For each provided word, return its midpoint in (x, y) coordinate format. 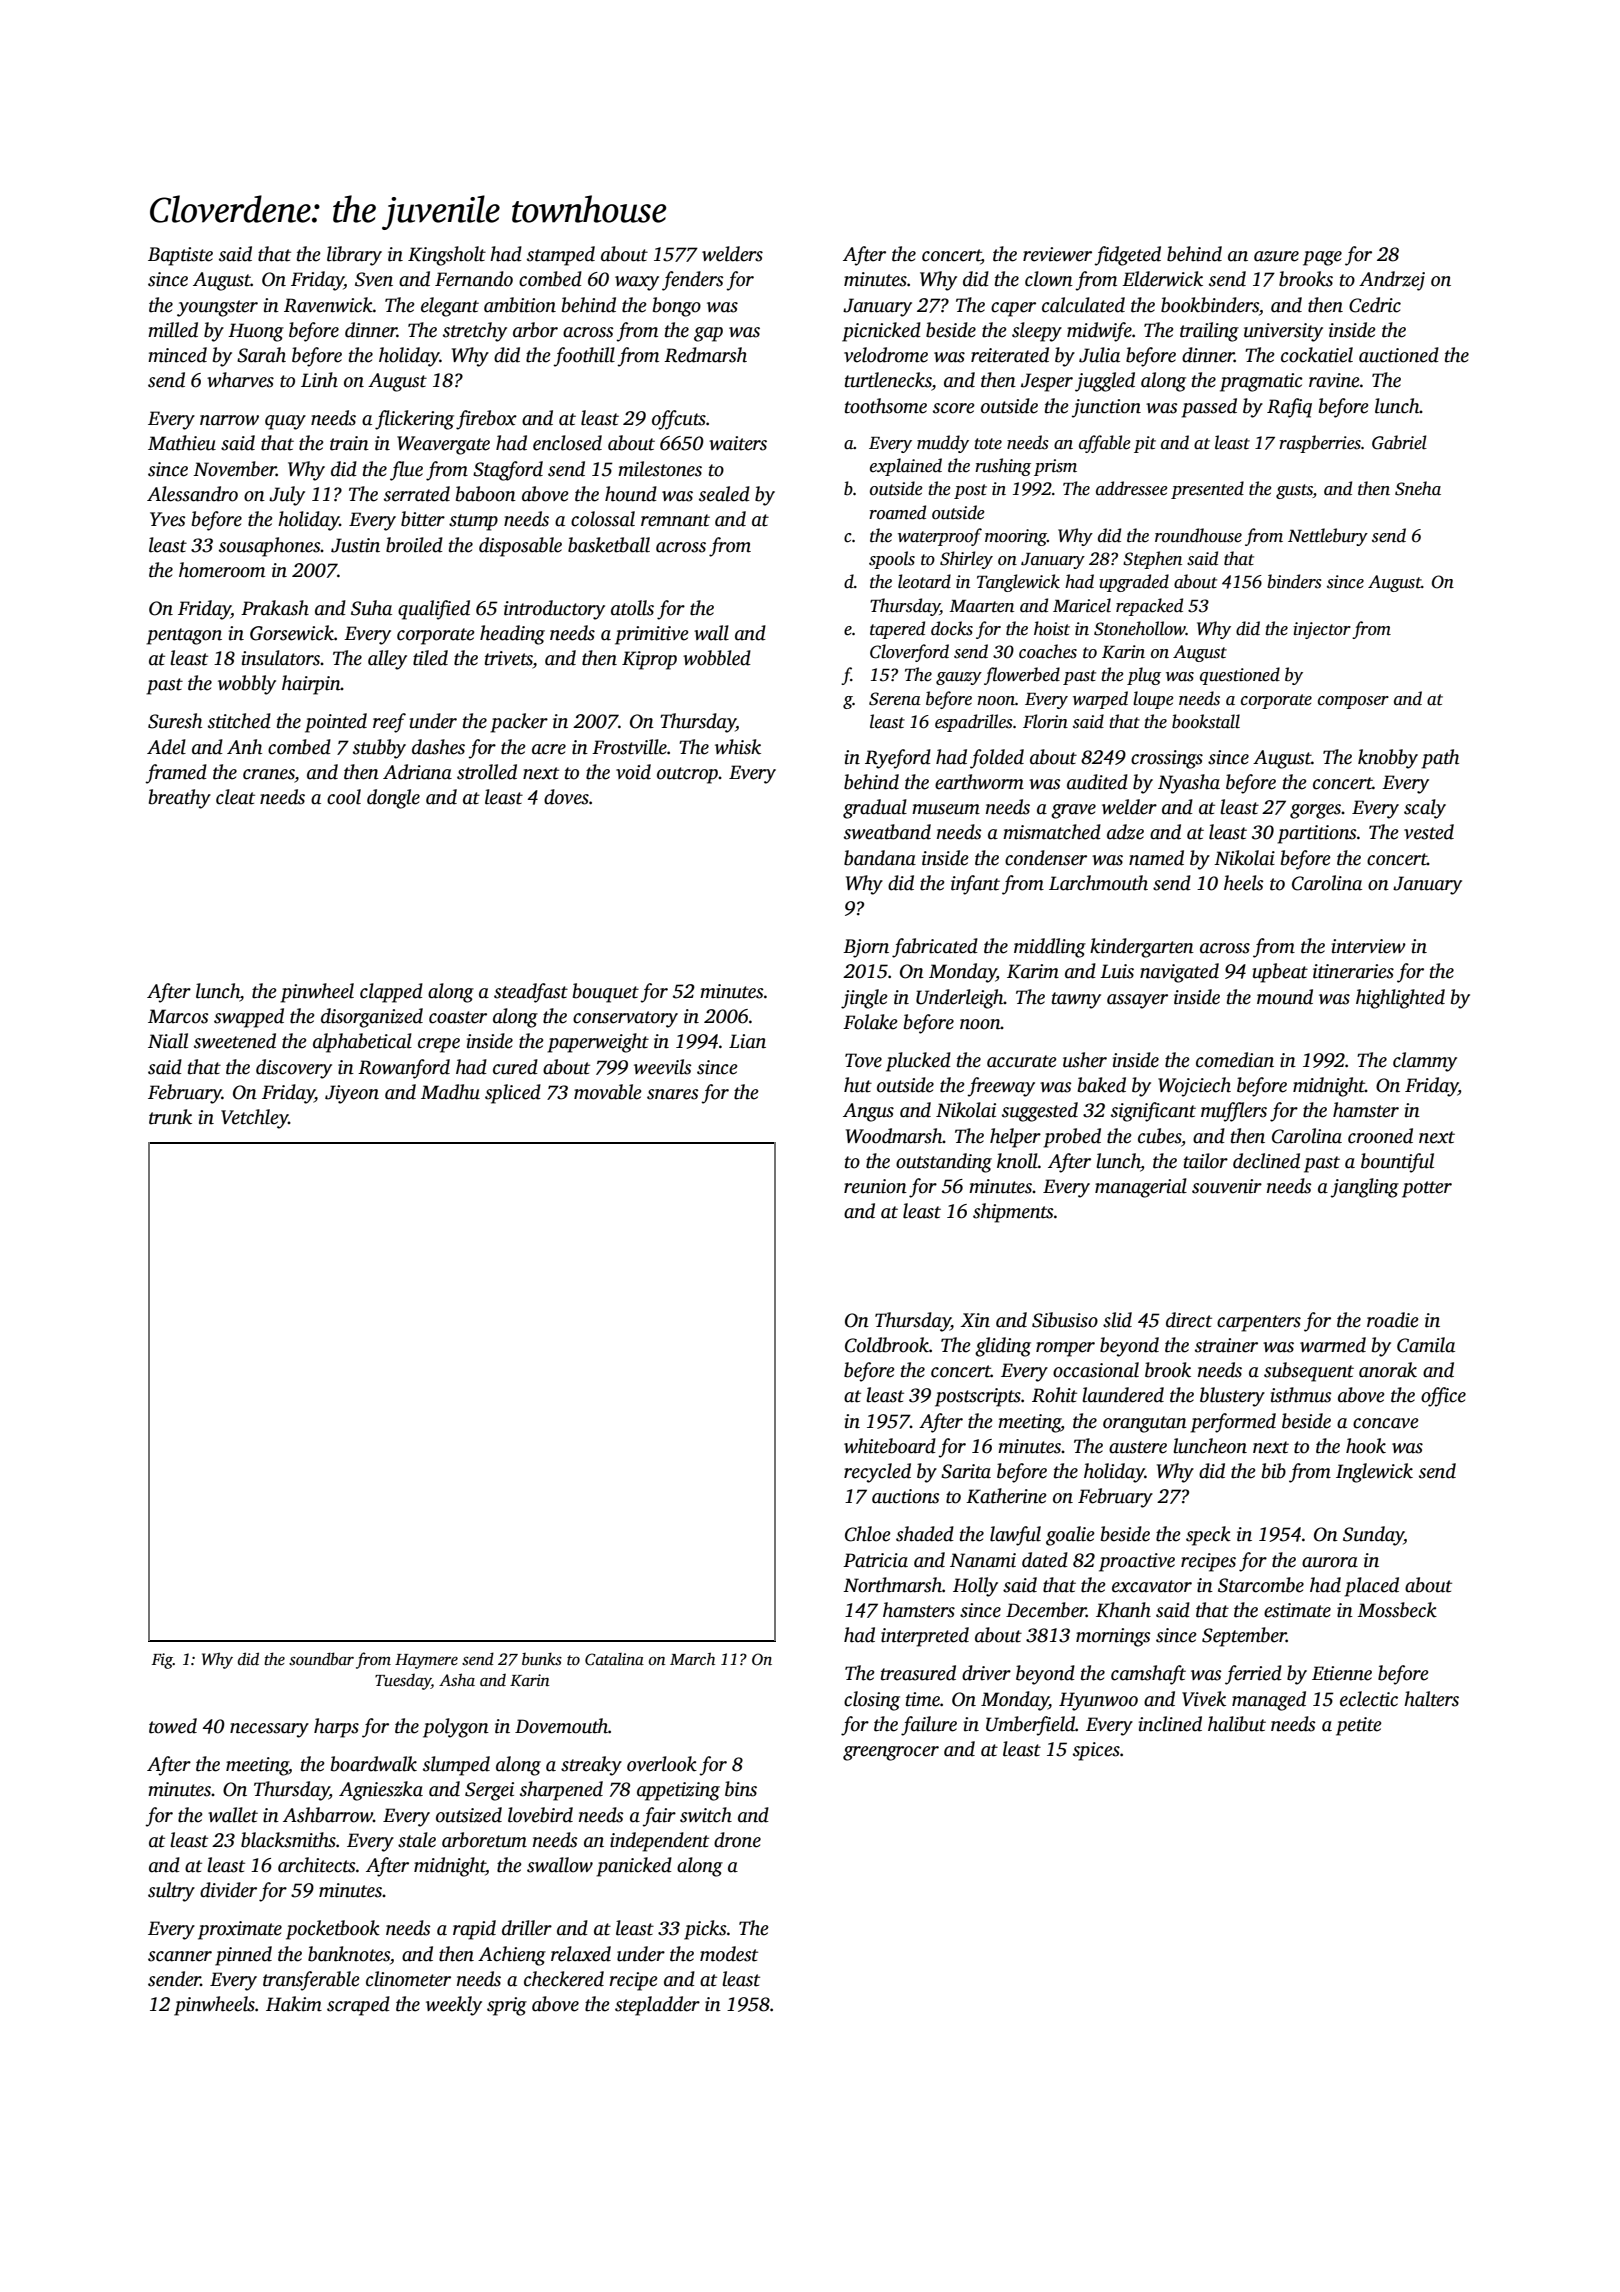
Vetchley (254, 1119)
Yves (168, 519)
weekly (454, 2006)
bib (1274, 1471)
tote (988, 444)
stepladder (657, 2006)
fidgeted (1127, 256)
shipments (1013, 1213)
